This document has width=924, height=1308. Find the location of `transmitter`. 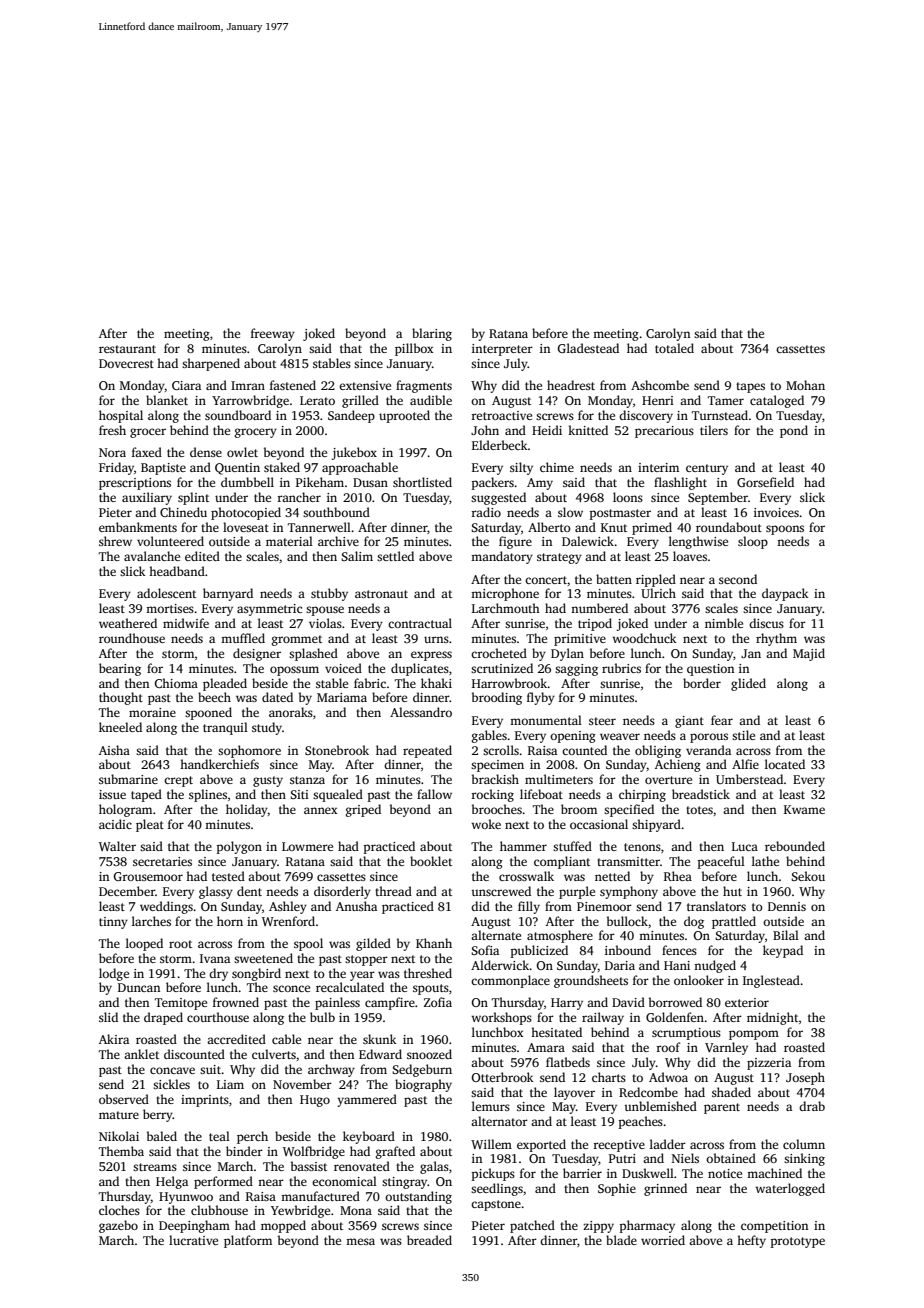

transmitter is located at coordinates (628, 861).
